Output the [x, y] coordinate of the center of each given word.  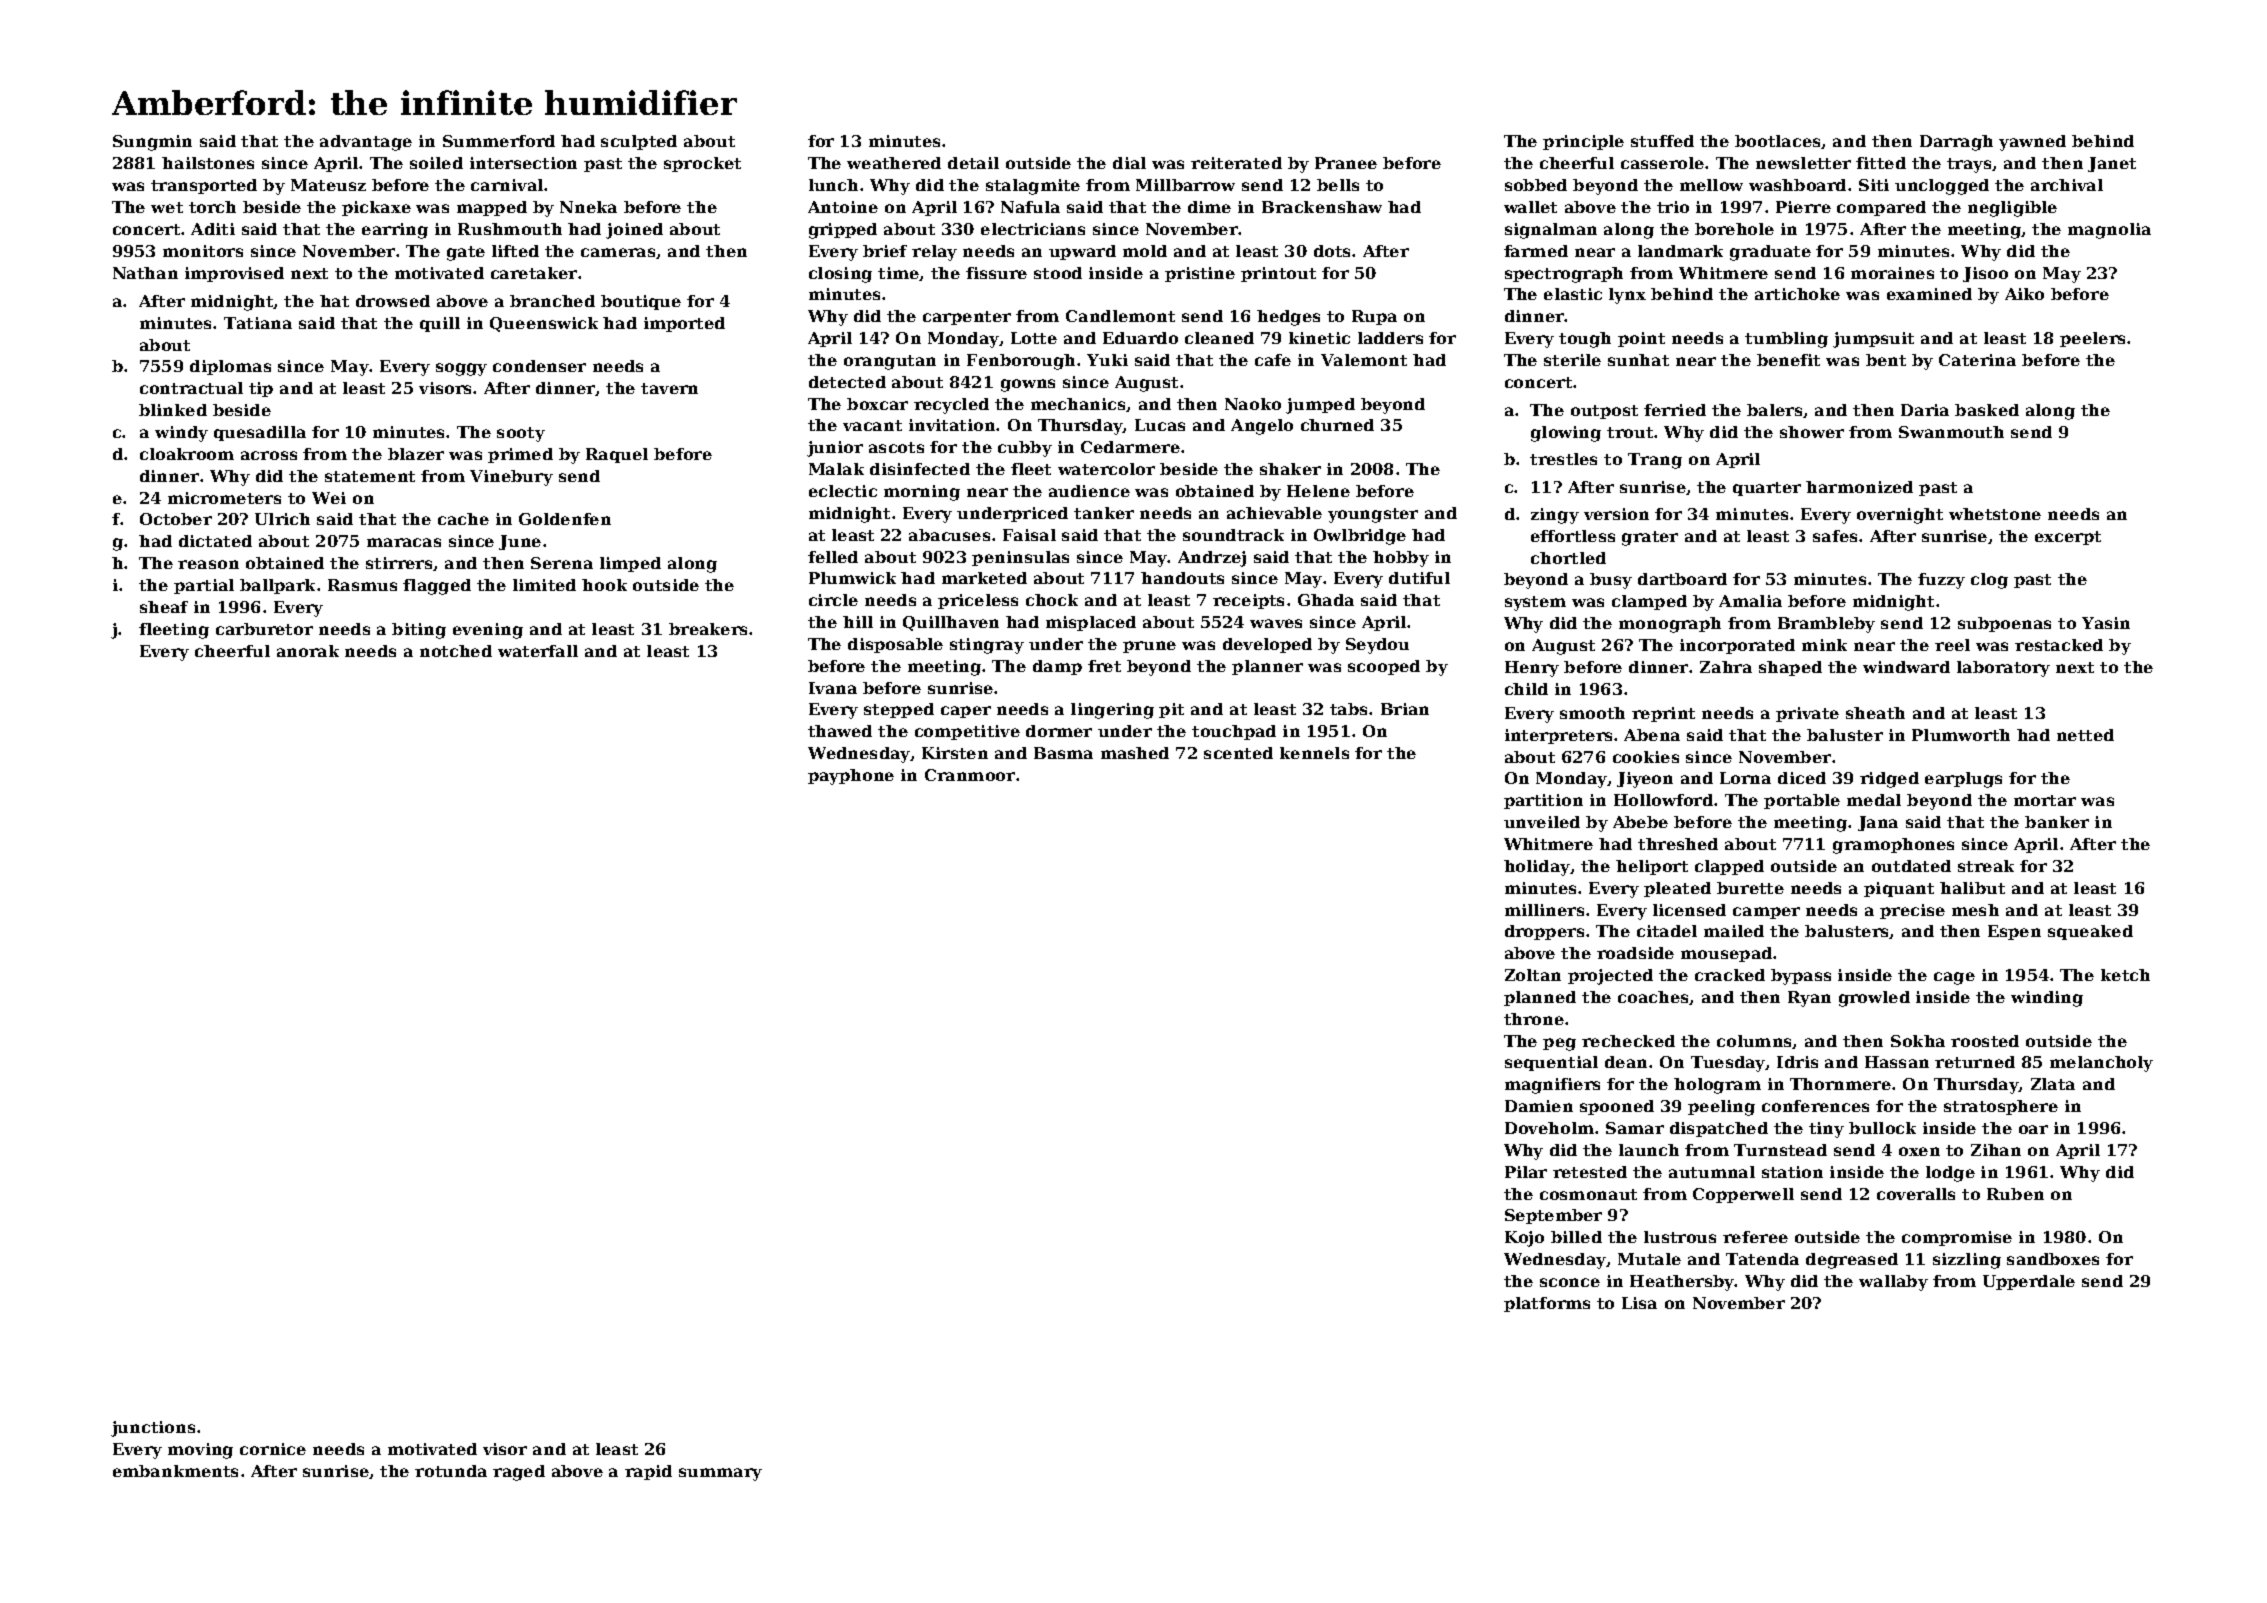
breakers [708, 629]
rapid [648, 1472]
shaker [1290, 469]
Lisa [1639, 1303]
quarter [1767, 489]
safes [1835, 536]
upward [1082, 252]
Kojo [1524, 1239]
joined [634, 231]
